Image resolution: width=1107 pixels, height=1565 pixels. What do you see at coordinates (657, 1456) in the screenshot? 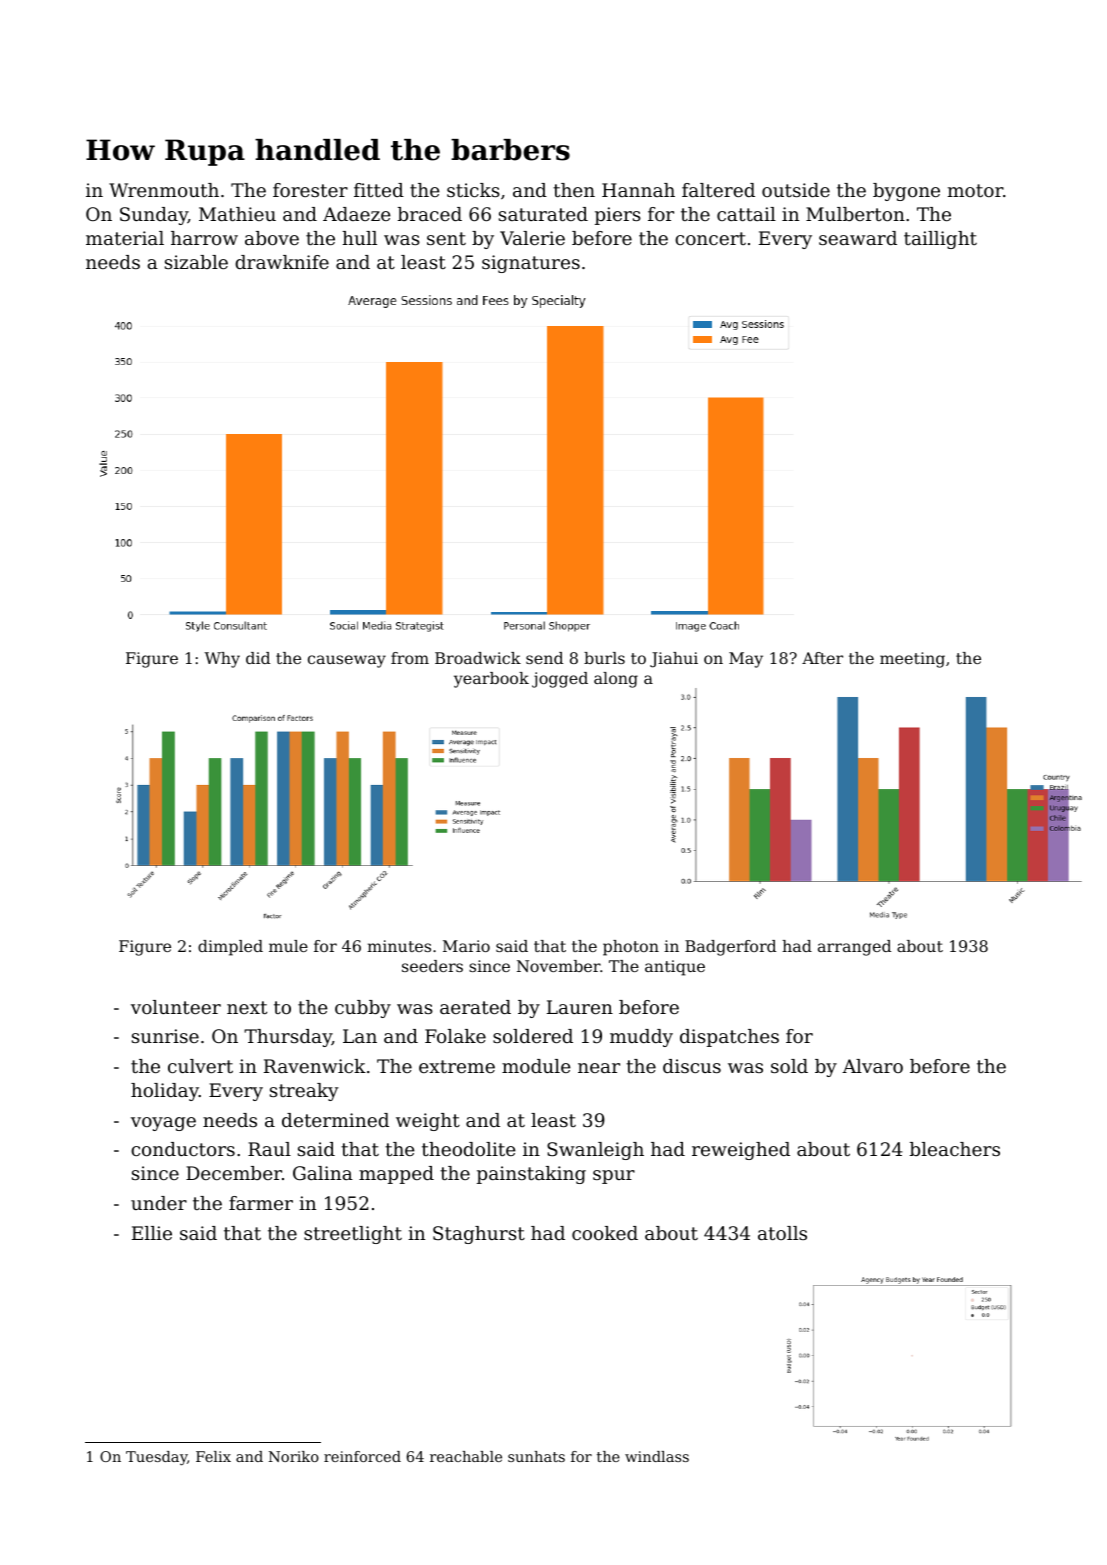
I see `windlass` at bounding box center [657, 1456].
